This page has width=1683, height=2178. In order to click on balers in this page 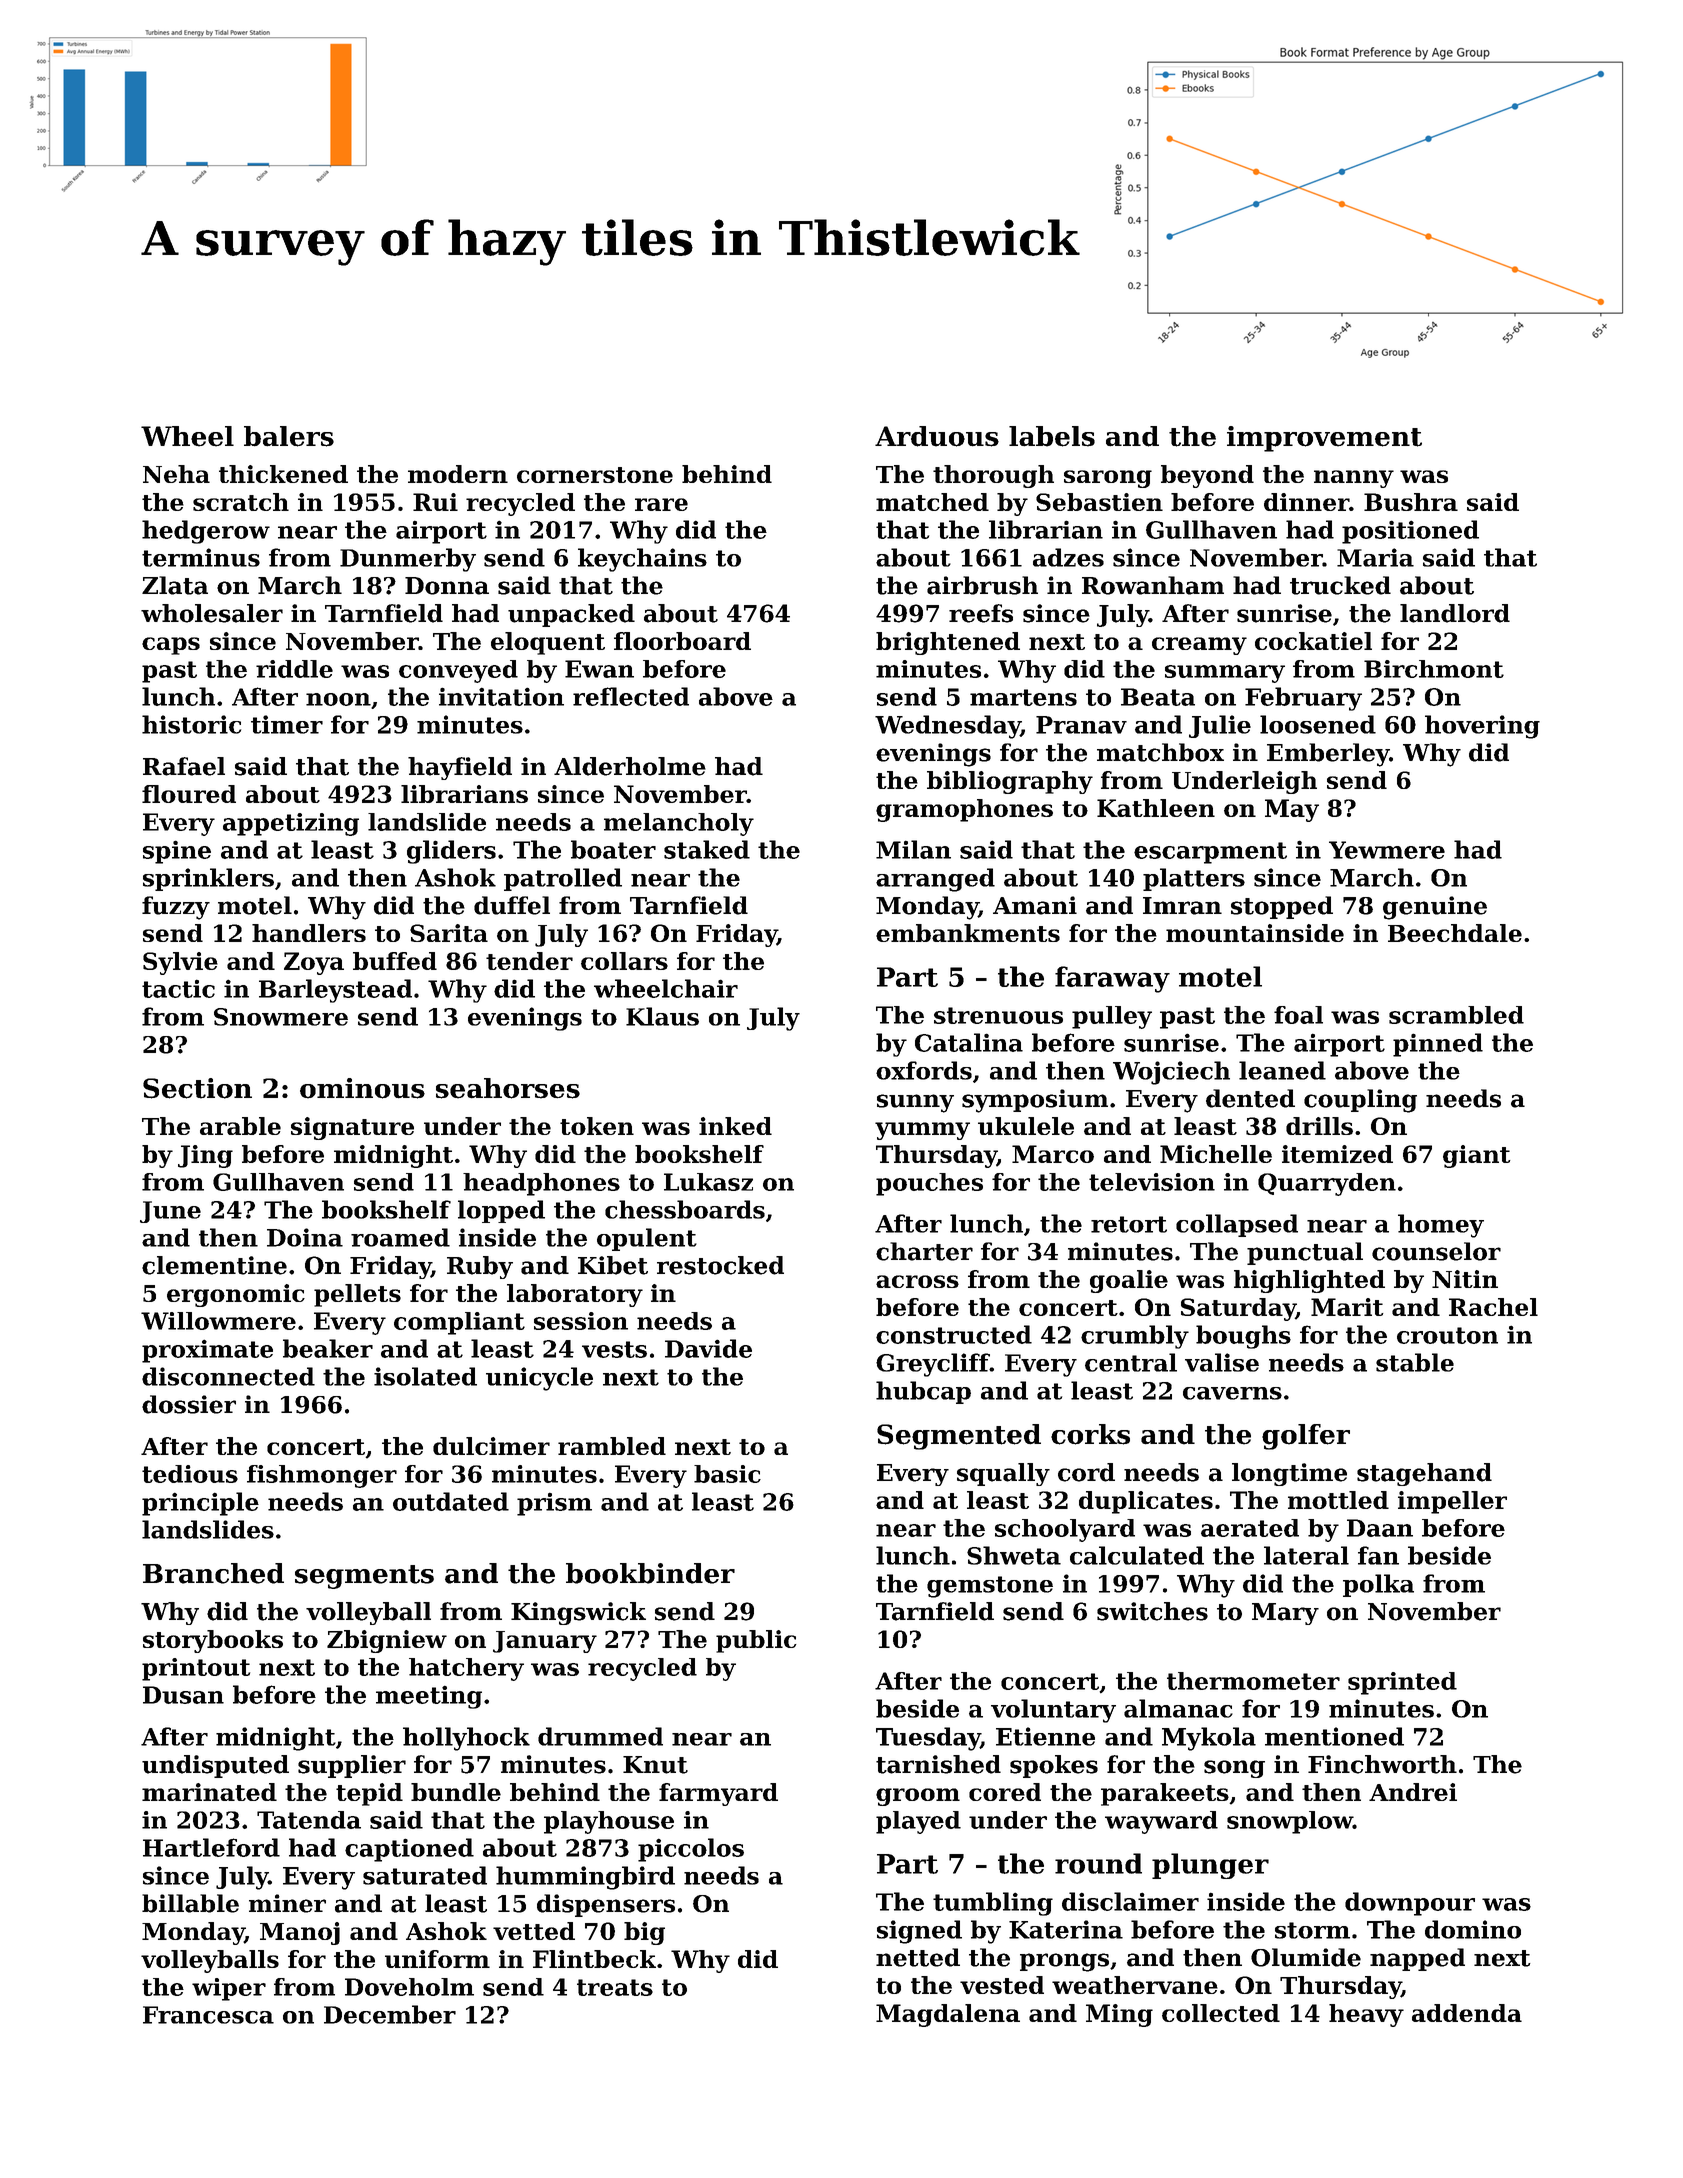, I will do `click(289, 436)`.
